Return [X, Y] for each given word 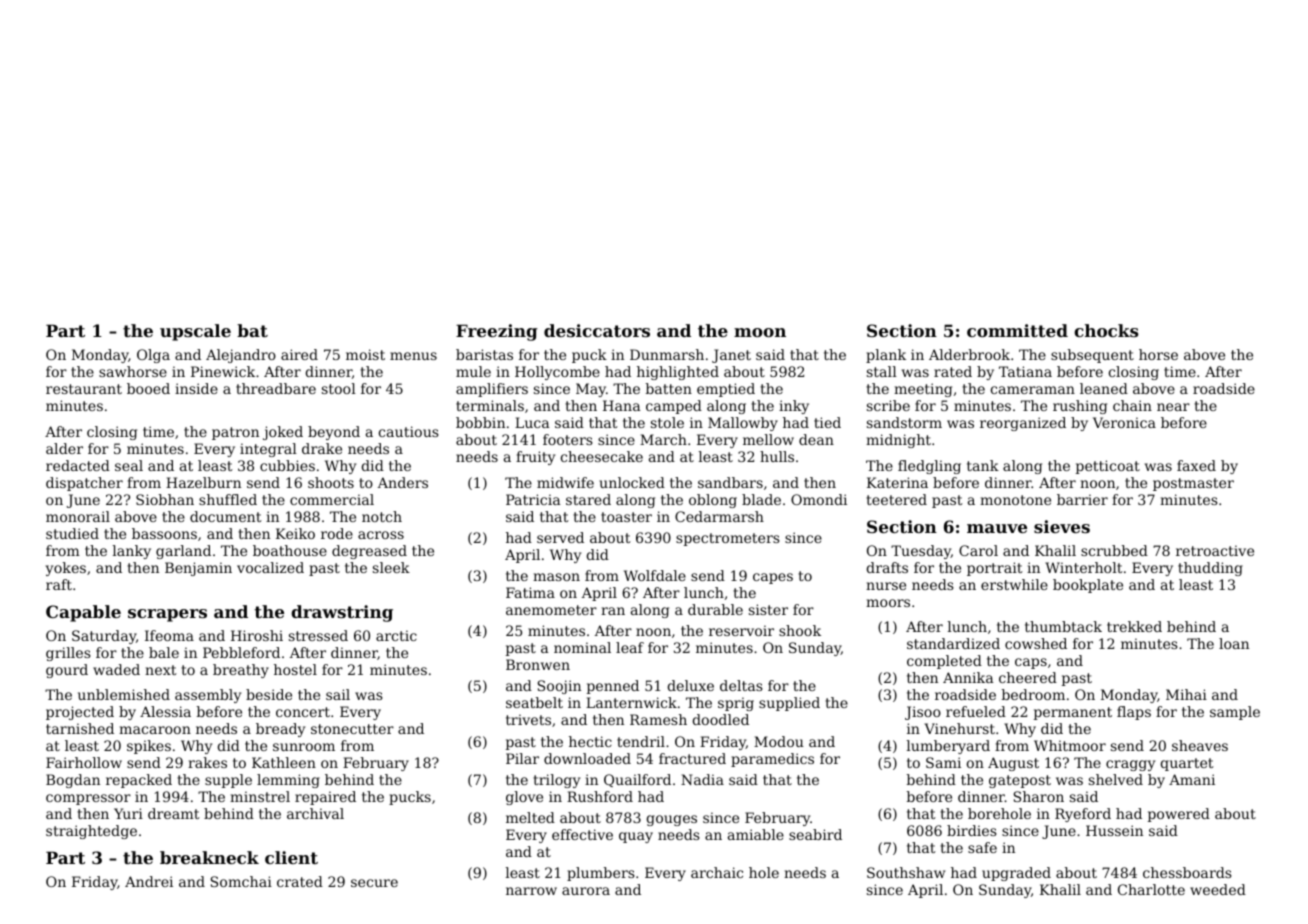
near [1173, 407]
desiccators [597, 330]
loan [1234, 643]
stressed [318, 635]
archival [315, 813]
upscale [195, 332]
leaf [630, 647]
